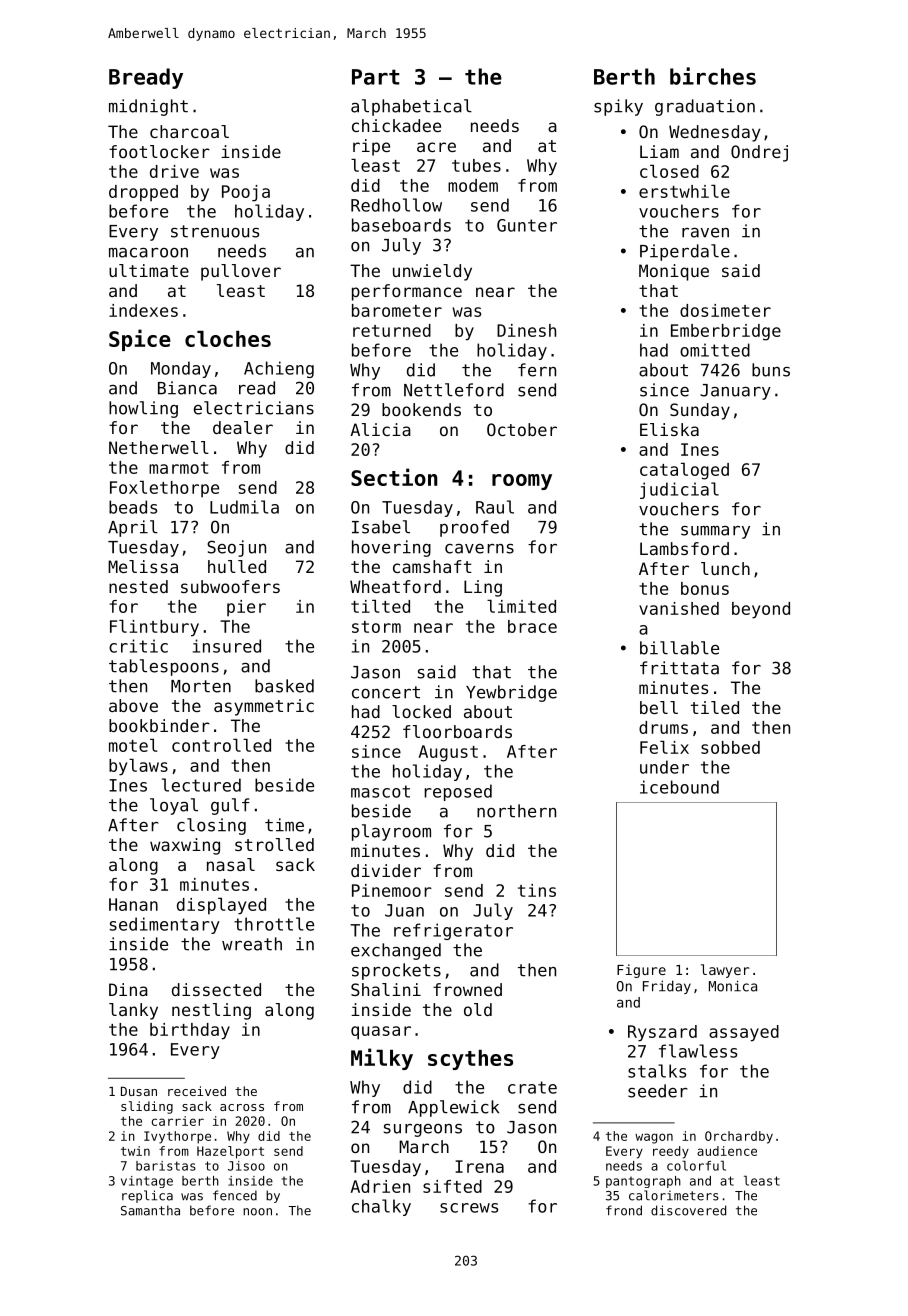  Describe the element at coordinates (140, 340) in the image. I see `Spice` at that location.
